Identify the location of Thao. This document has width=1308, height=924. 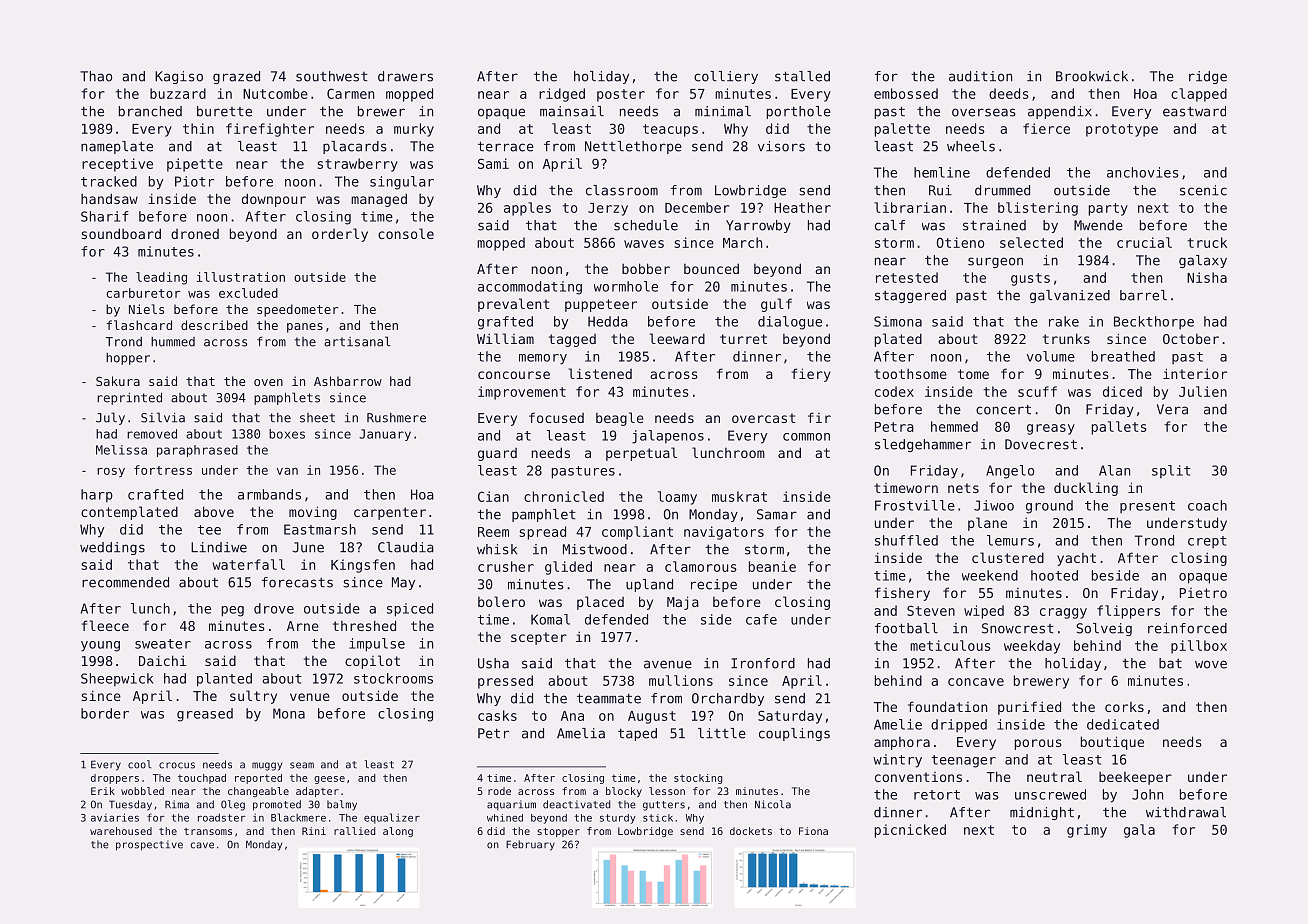
(96, 76).
